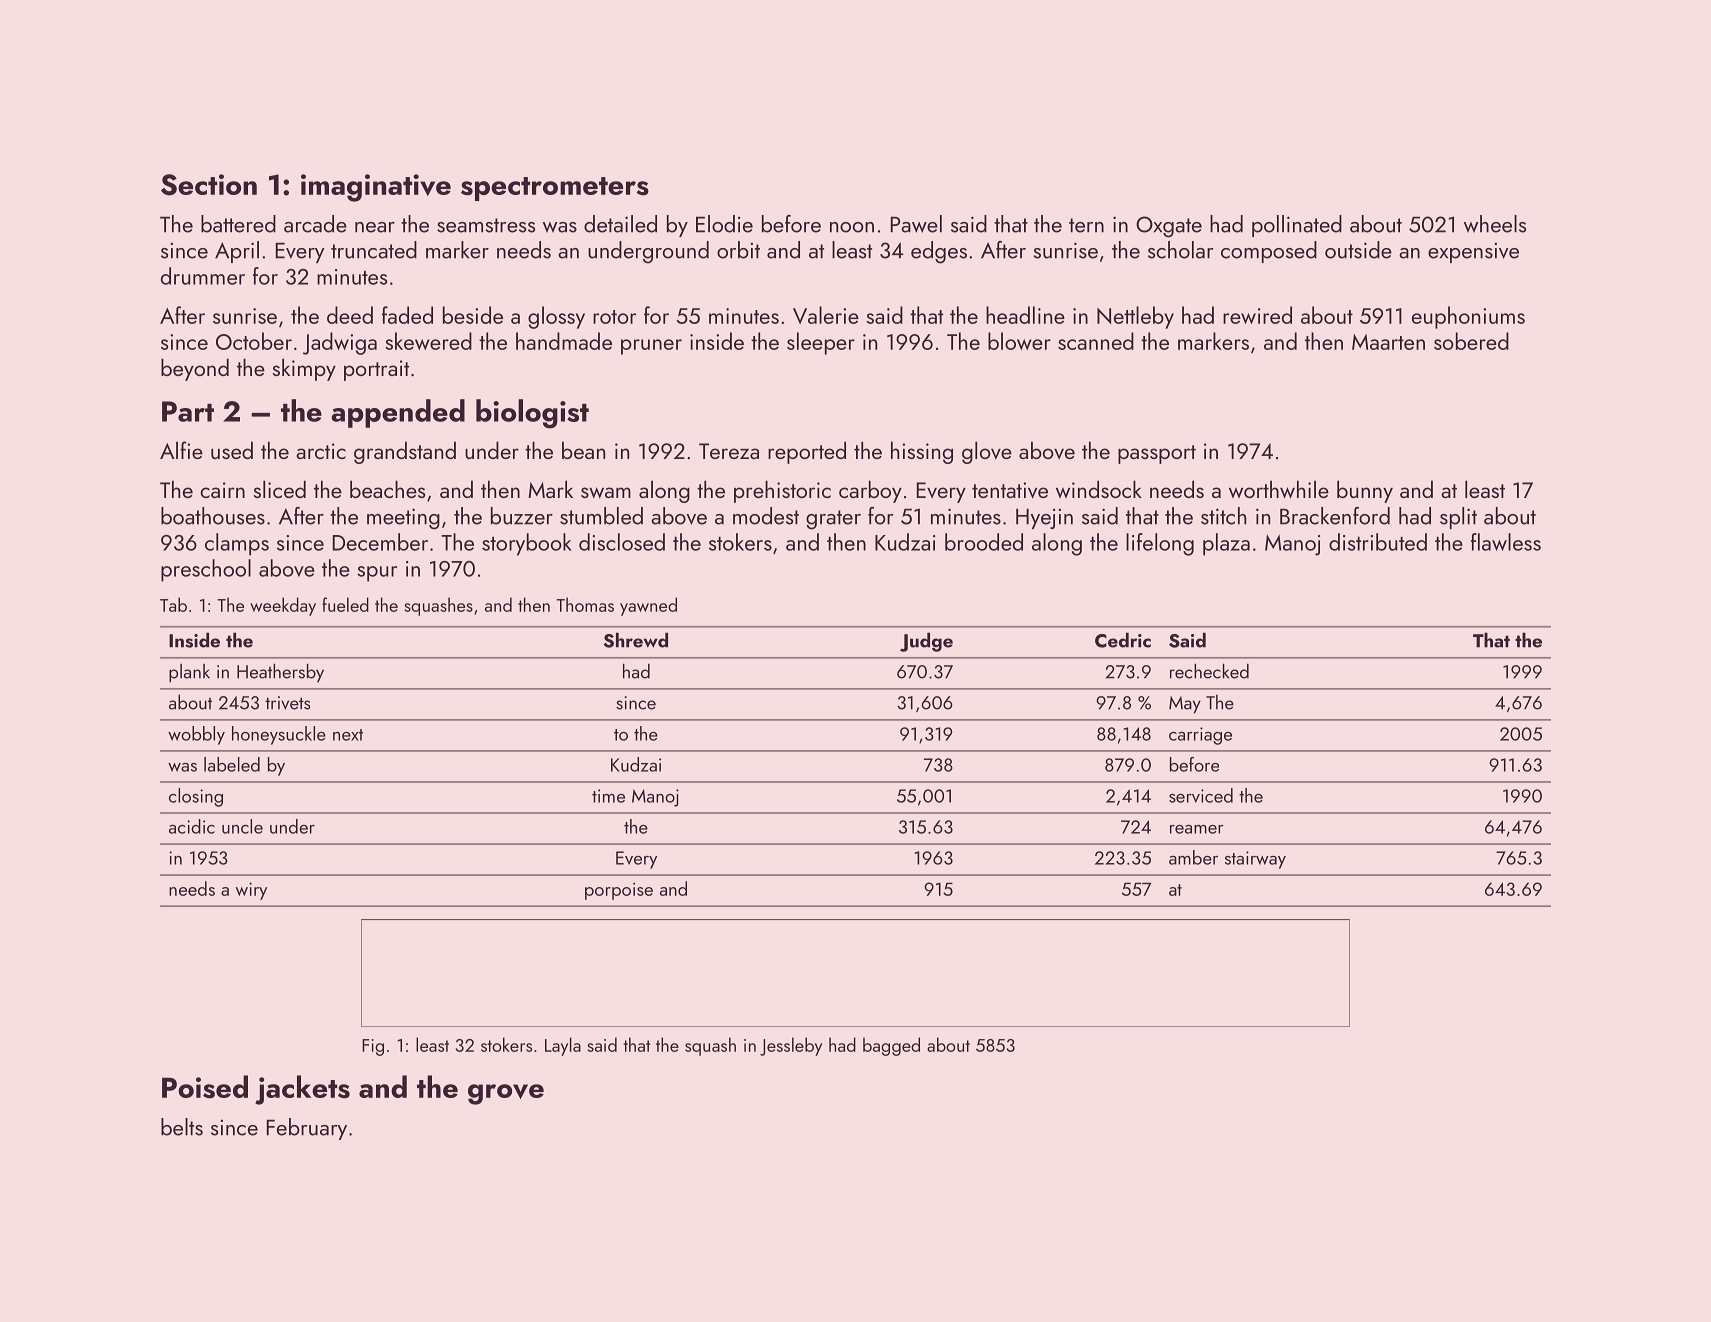 This image has height=1322, width=1711. I want to click on arcade, so click(315, 224).
